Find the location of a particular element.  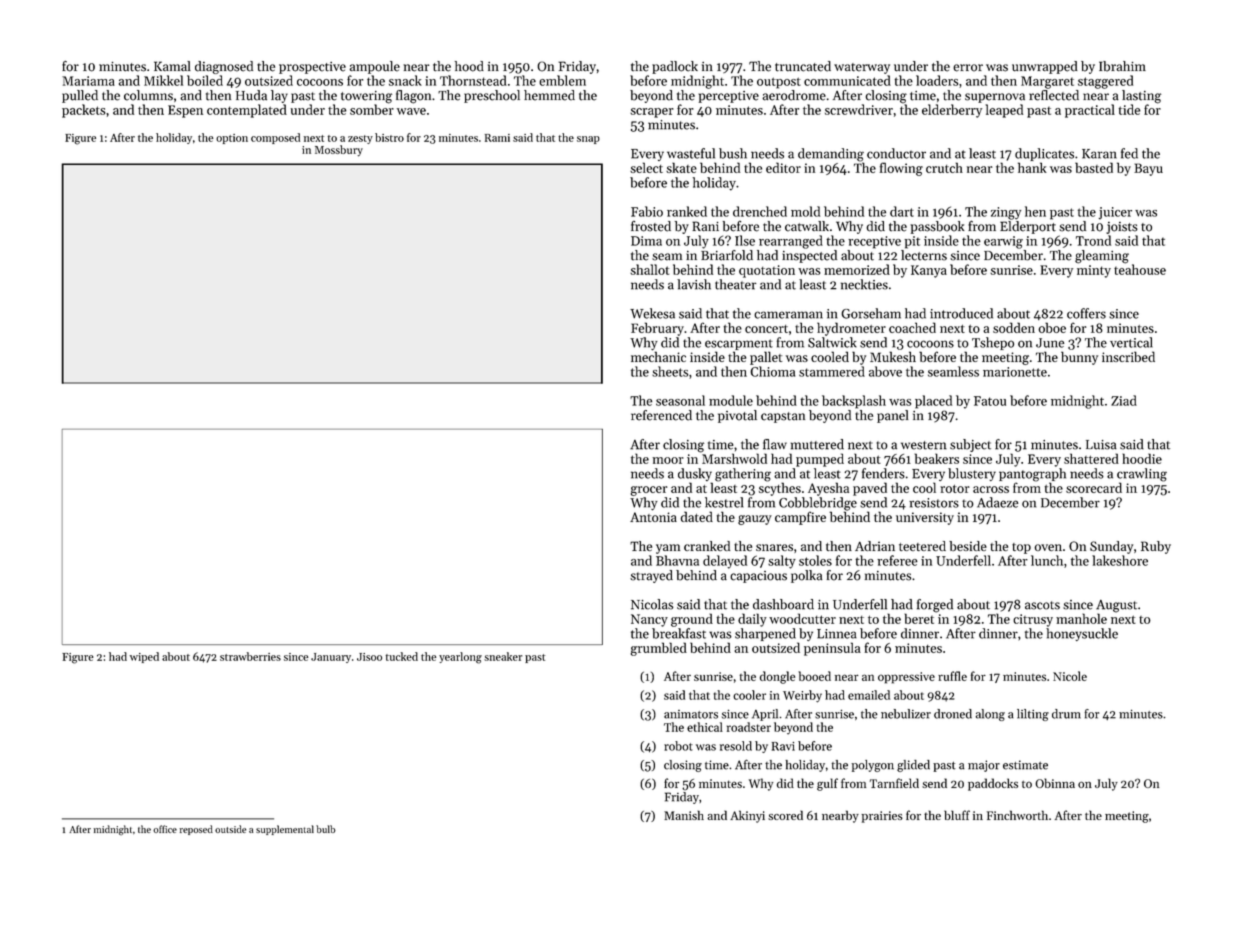

Ibrahim is located at coordinates (1122, 66).
